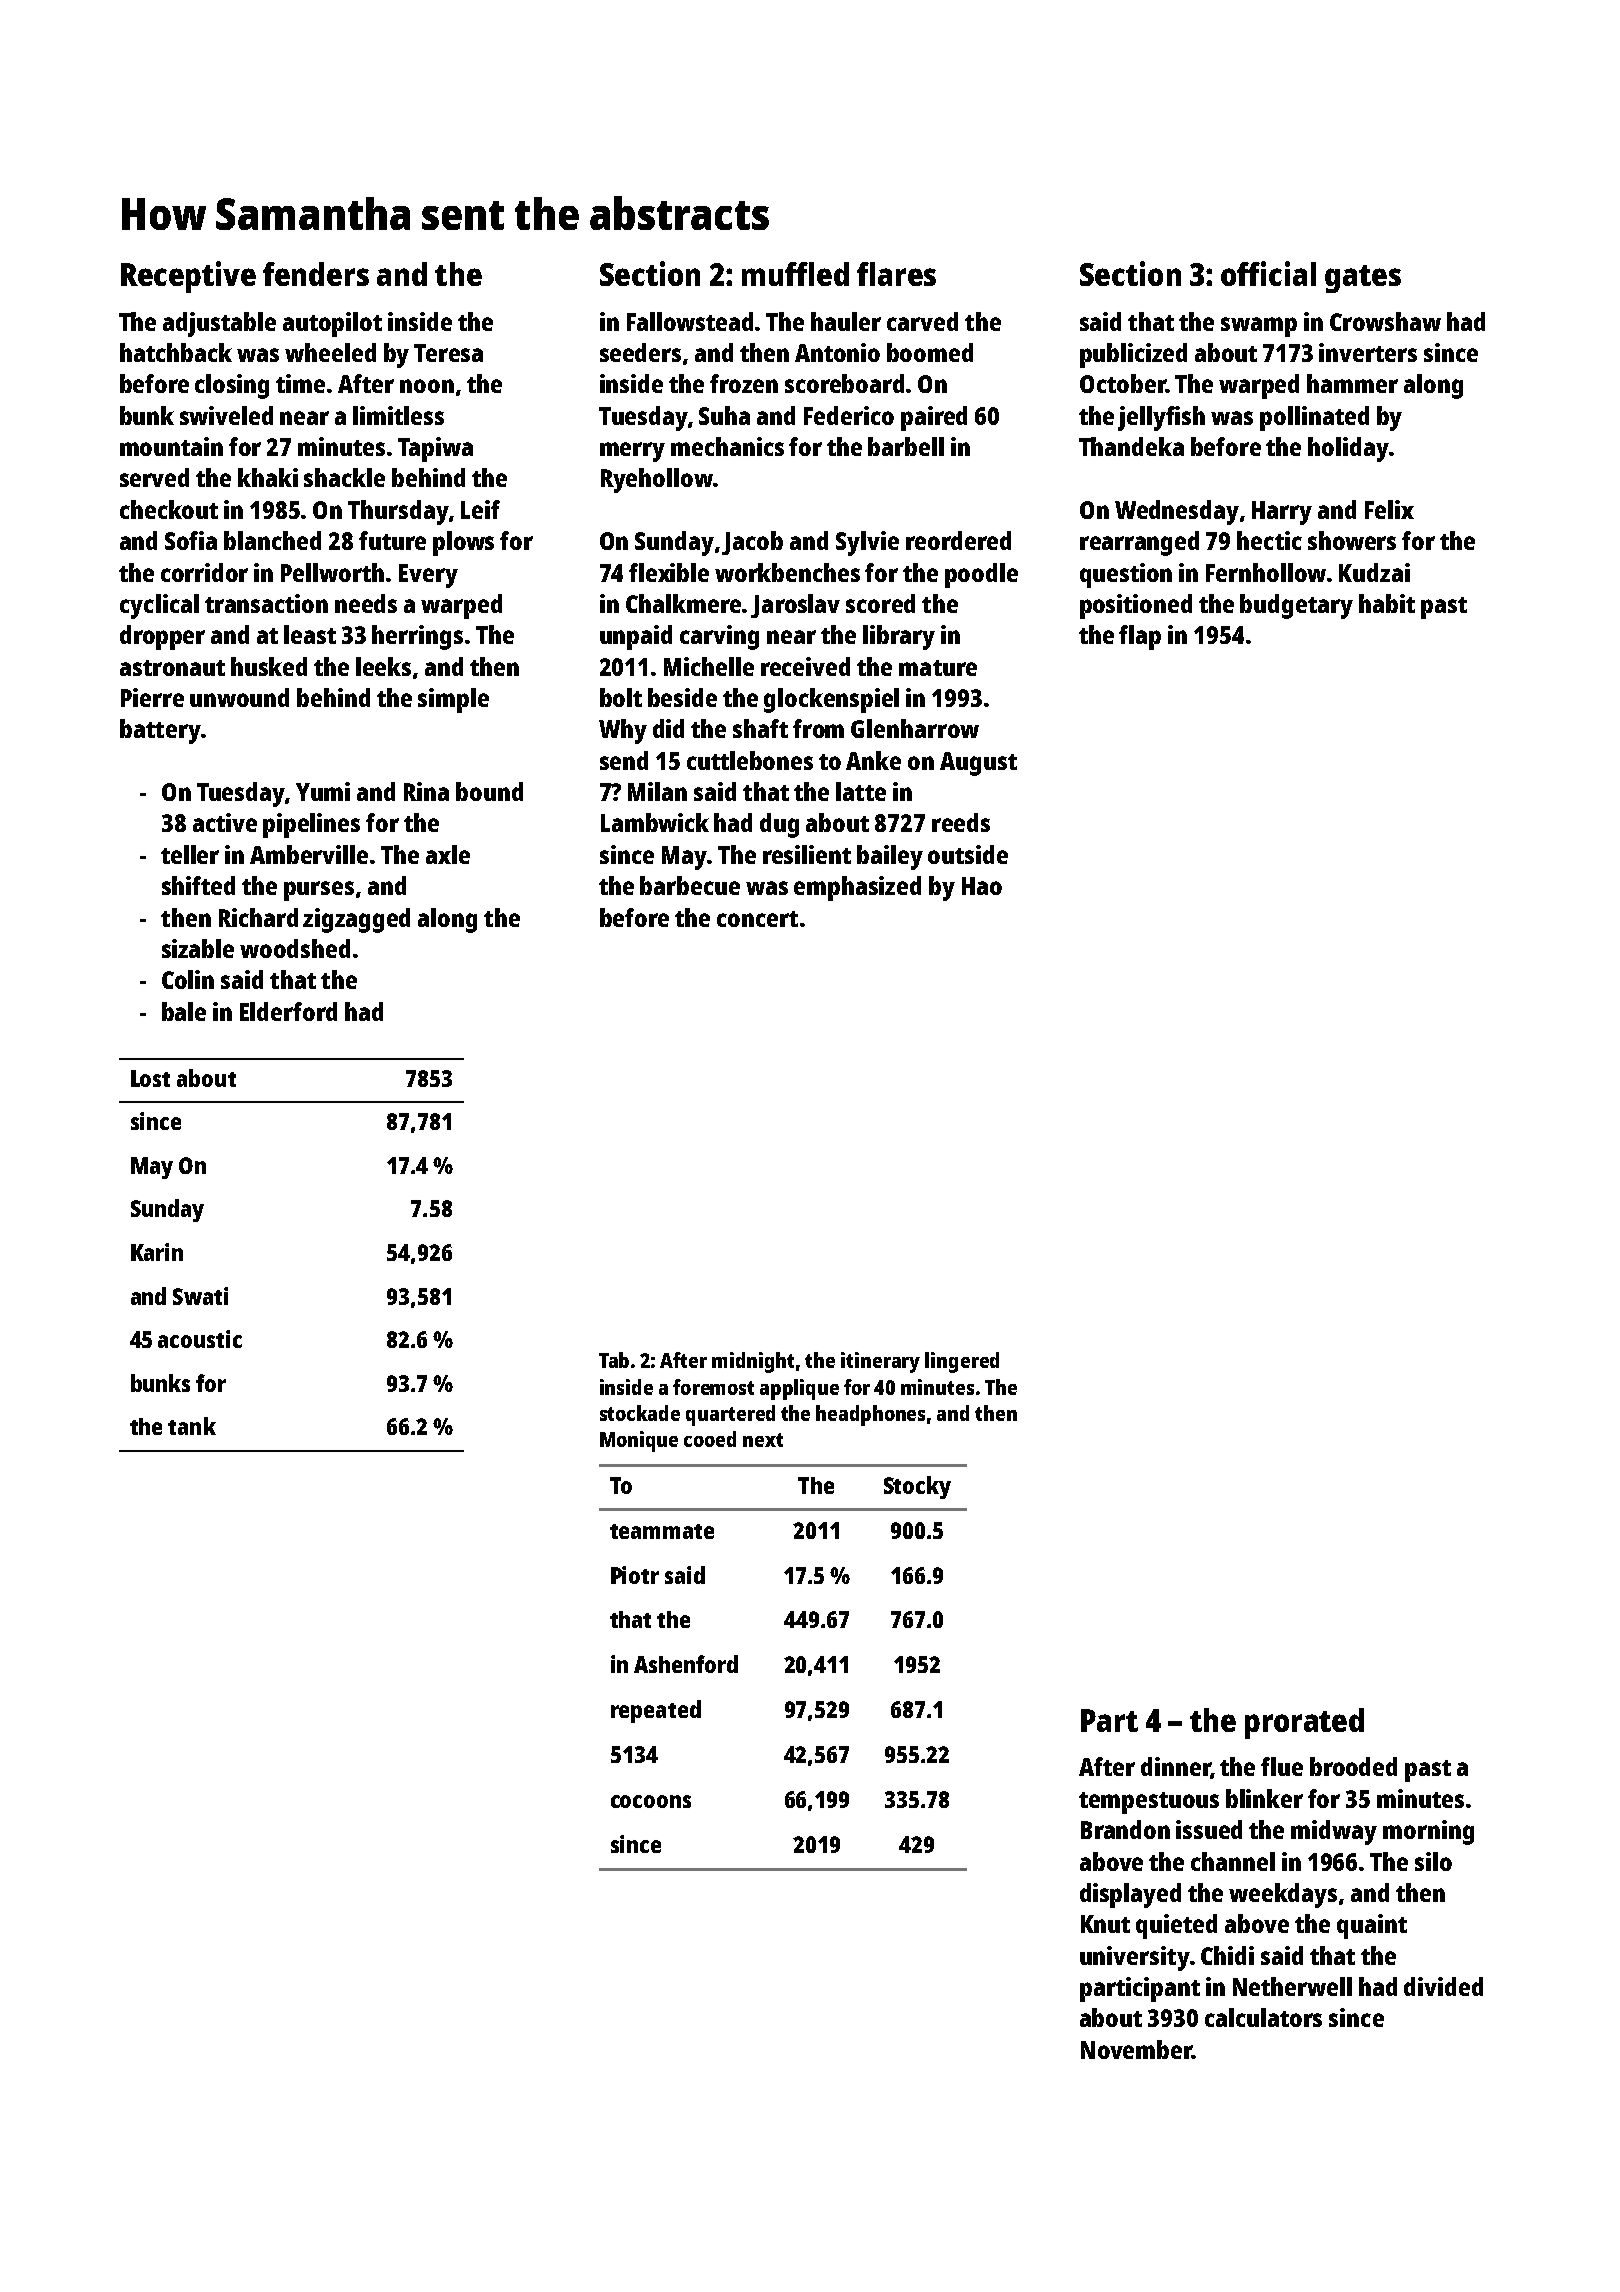 The height and width of the screenshot is (2292, 1620). What do you see at coordinates (1304, 1723) in the screenshot?
I see `prorated` at bounding box center [1304, 1723].
